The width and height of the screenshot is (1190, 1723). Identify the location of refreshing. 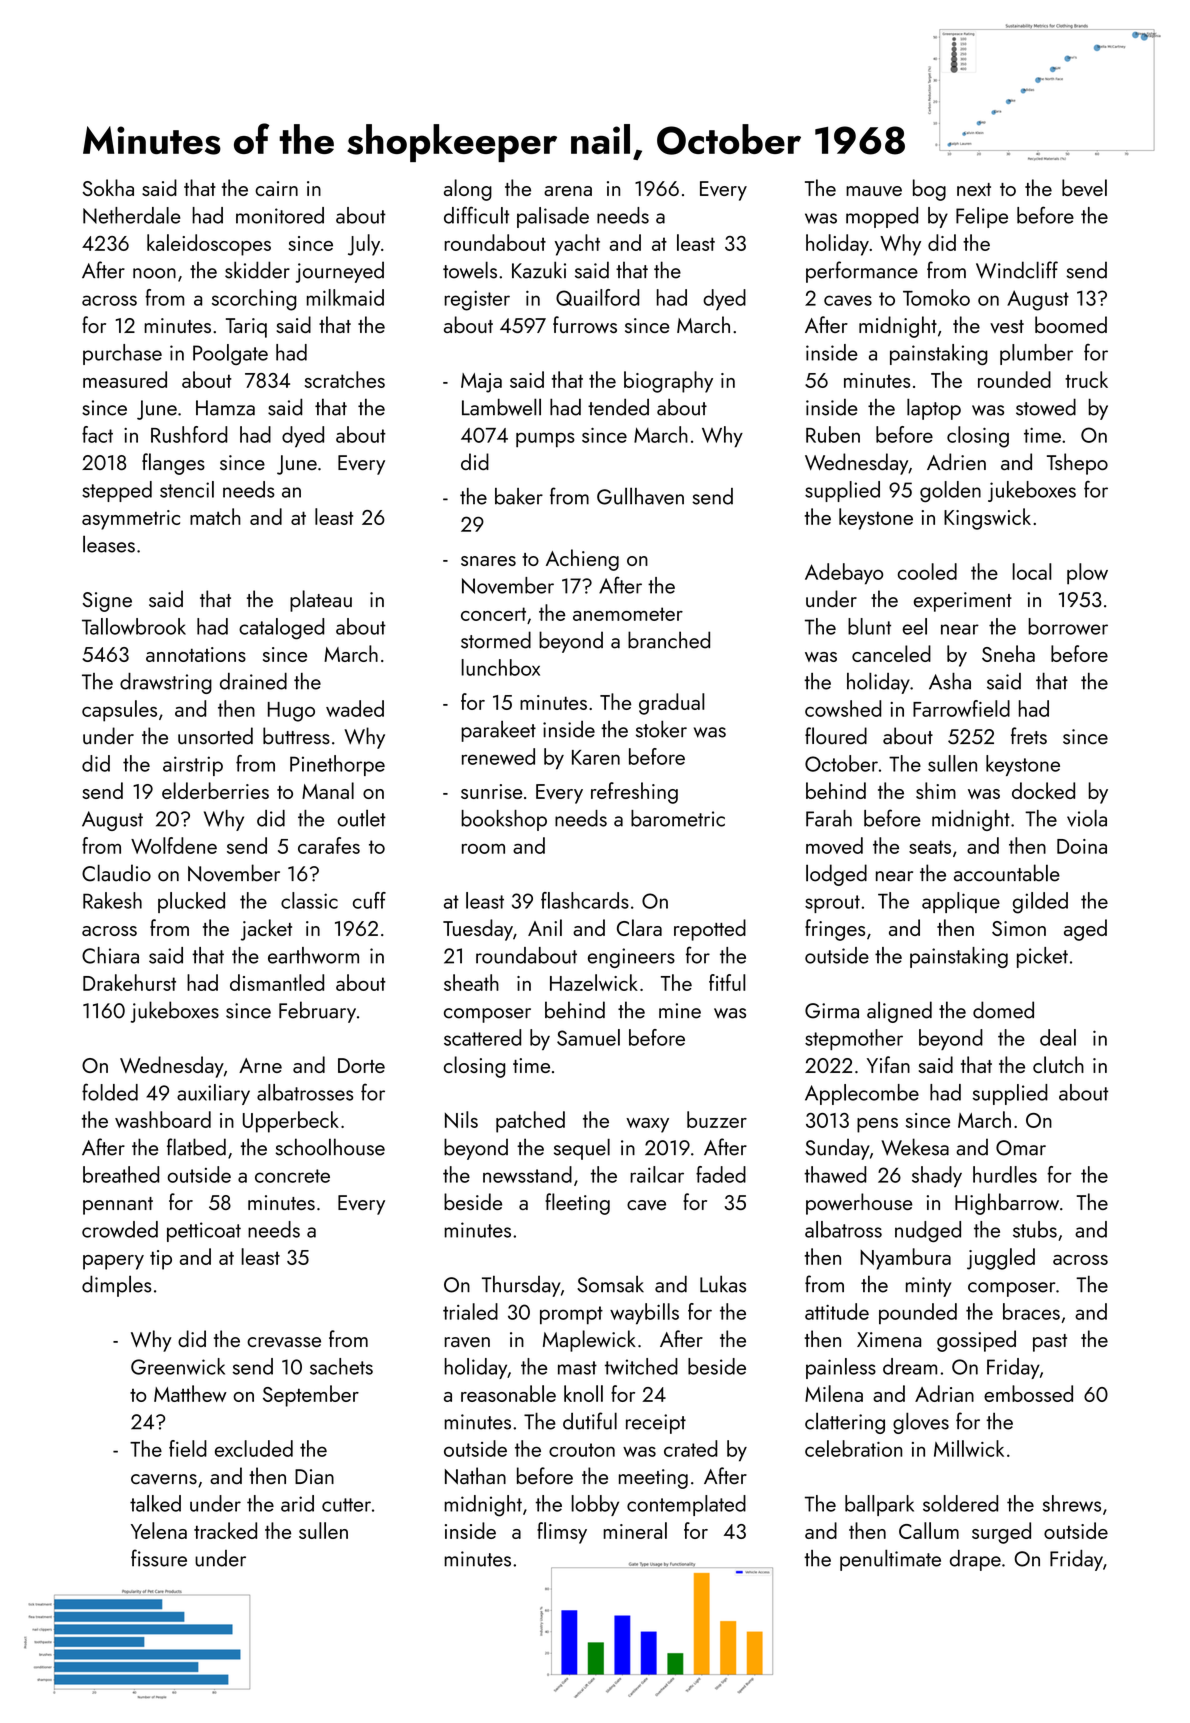
(634, 793).
